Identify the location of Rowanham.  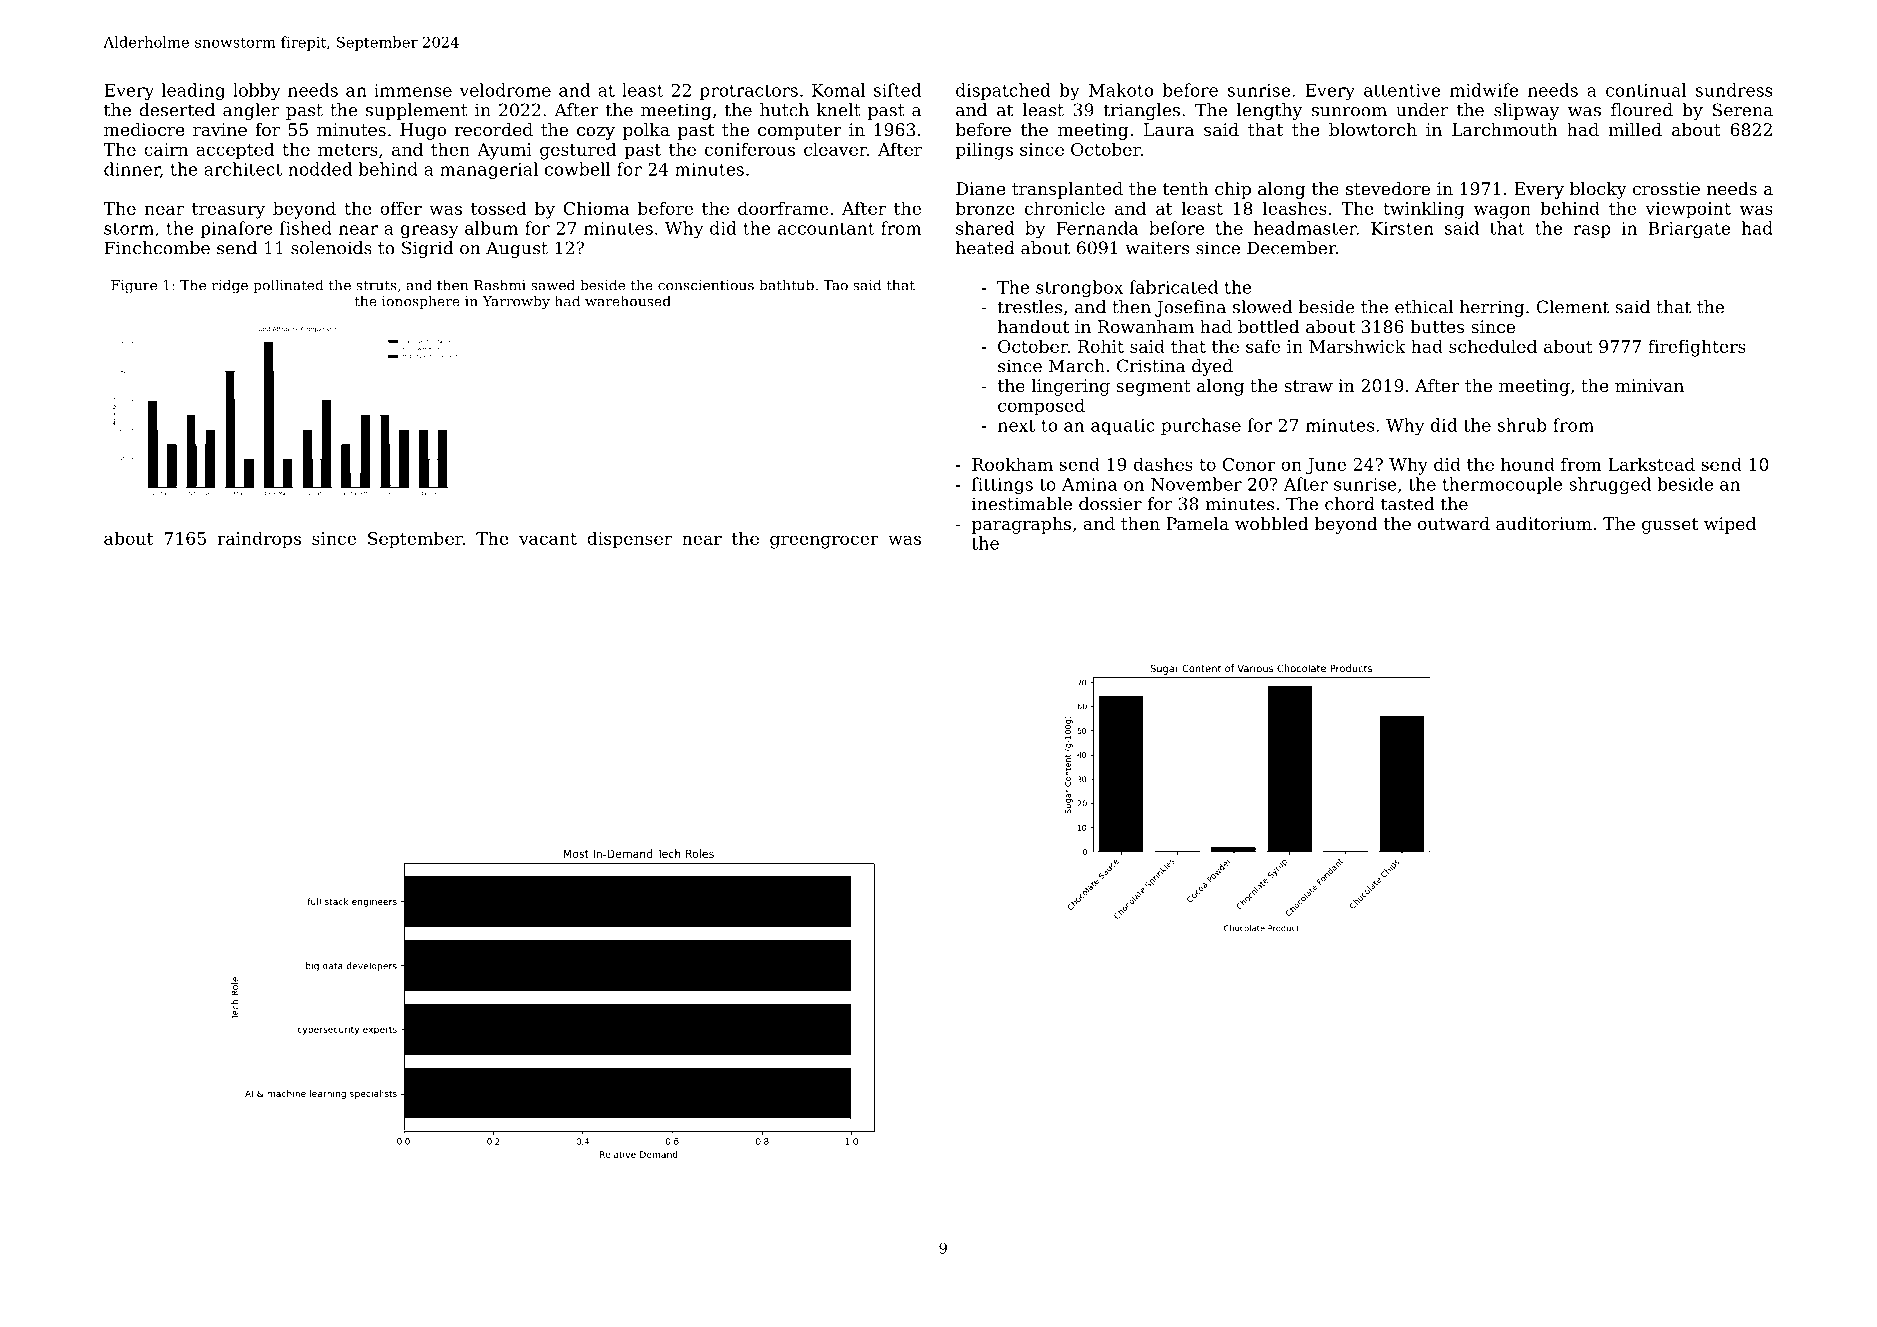
(1146, 326).
